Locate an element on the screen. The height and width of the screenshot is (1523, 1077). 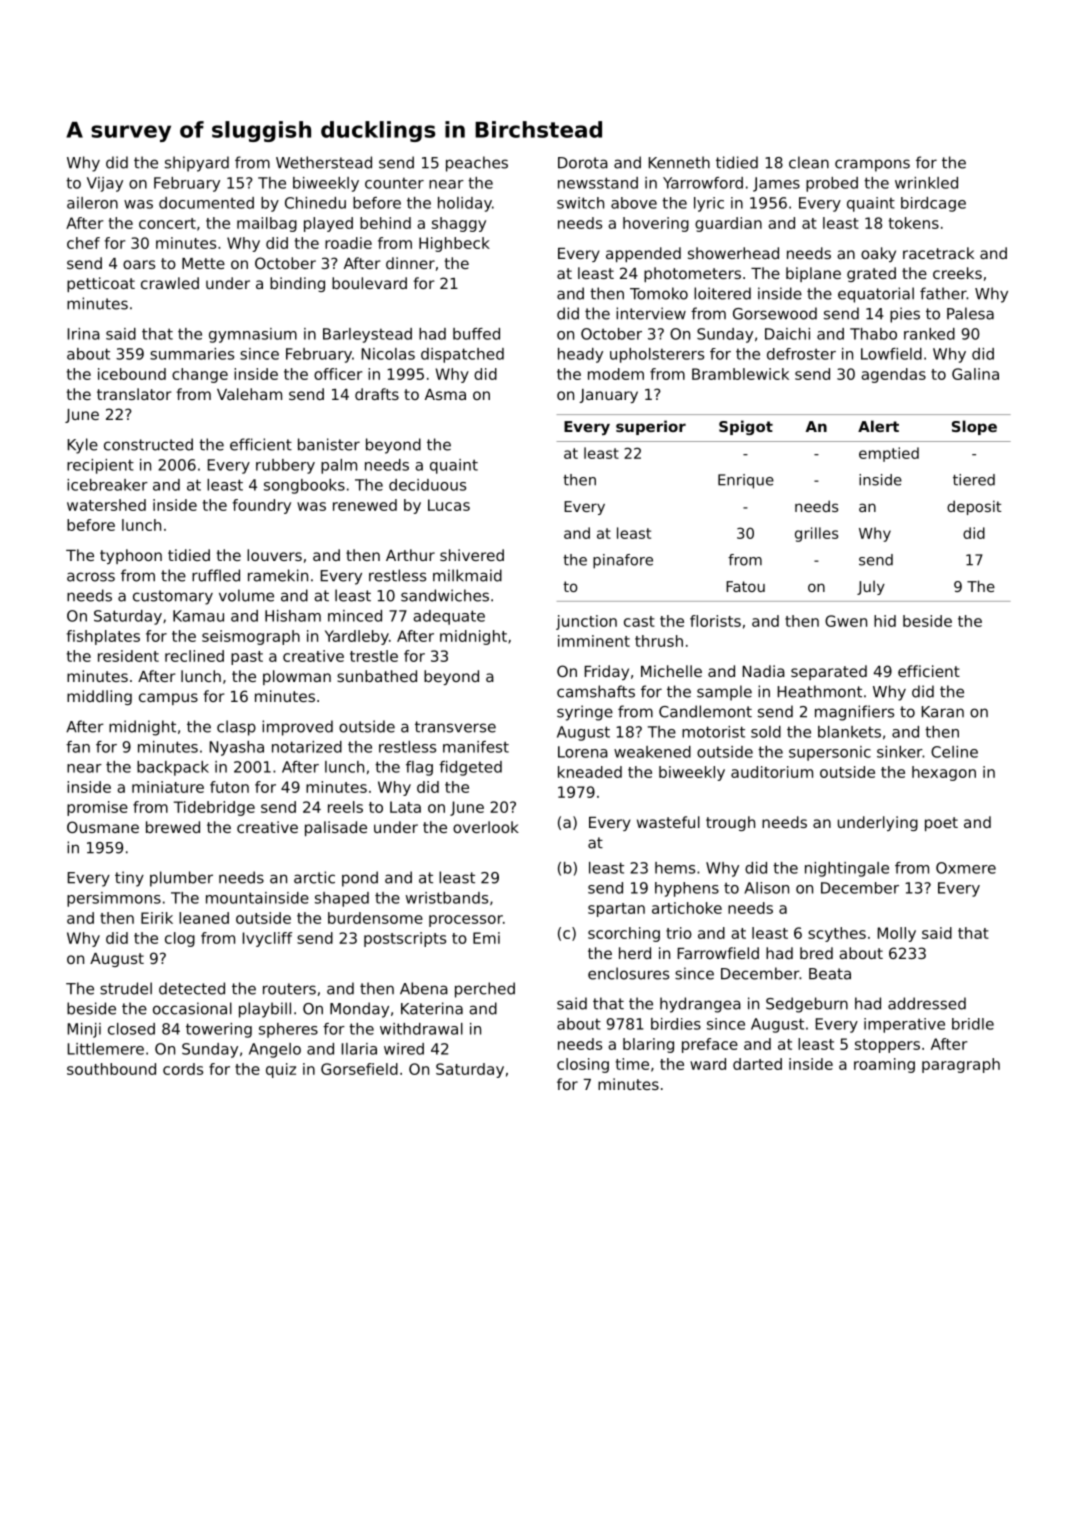
boulevard is located at coordinates (369, 283).
